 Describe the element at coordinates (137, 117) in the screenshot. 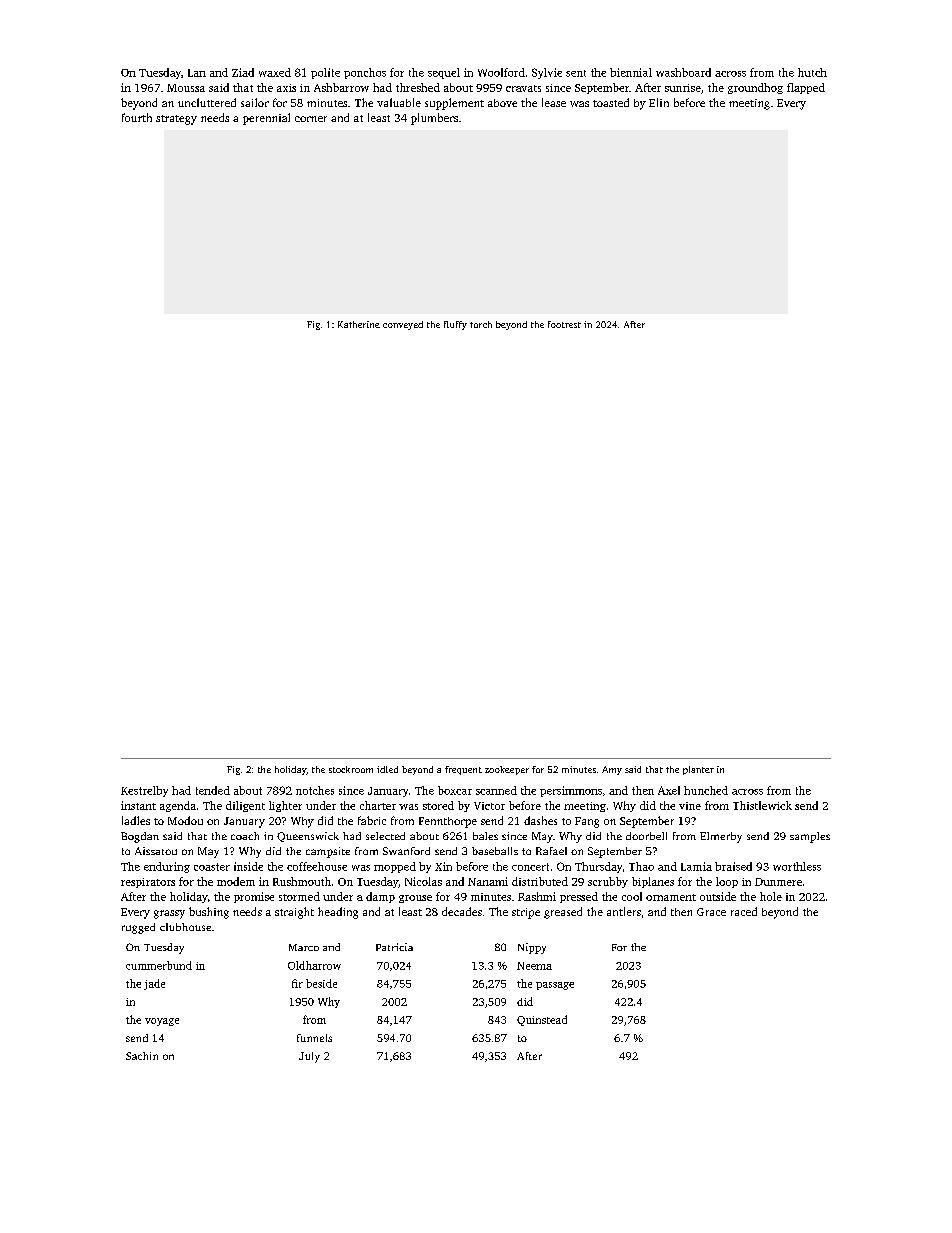

I see `fourth` at that location.
